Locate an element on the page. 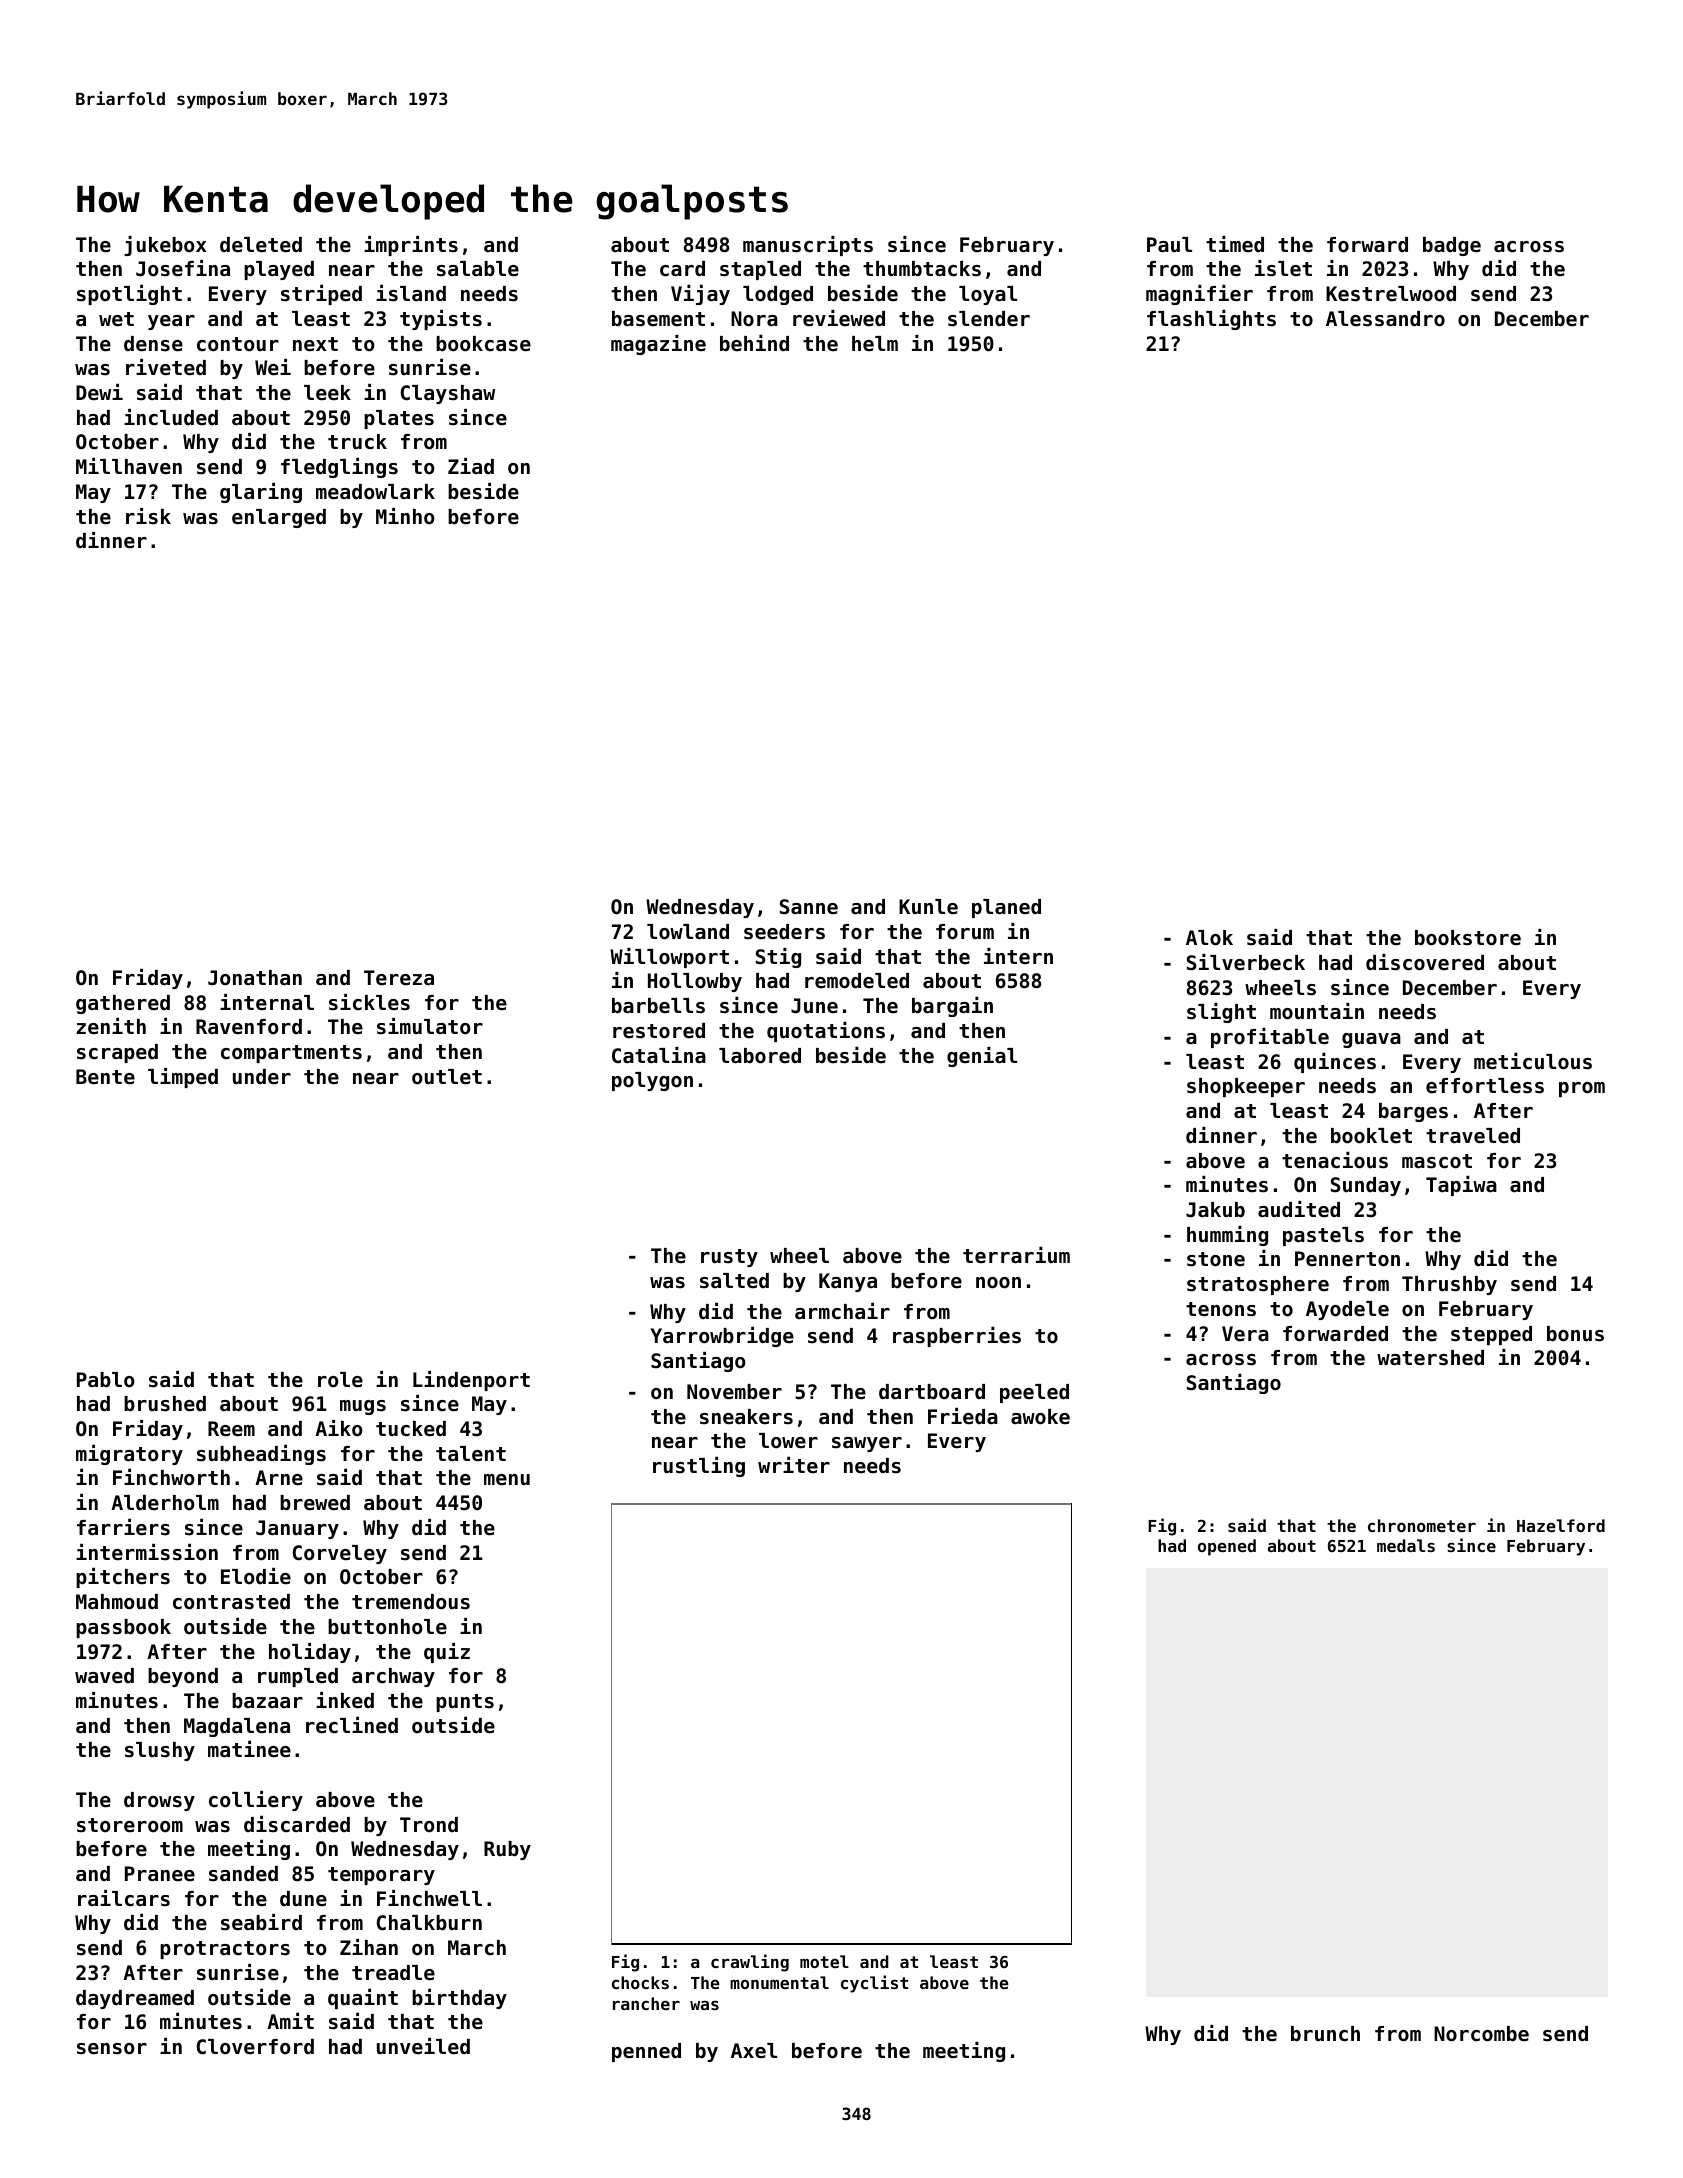 The width and height of the image is (1683, 2178). enlarged is located at coordinates (279, 518).
